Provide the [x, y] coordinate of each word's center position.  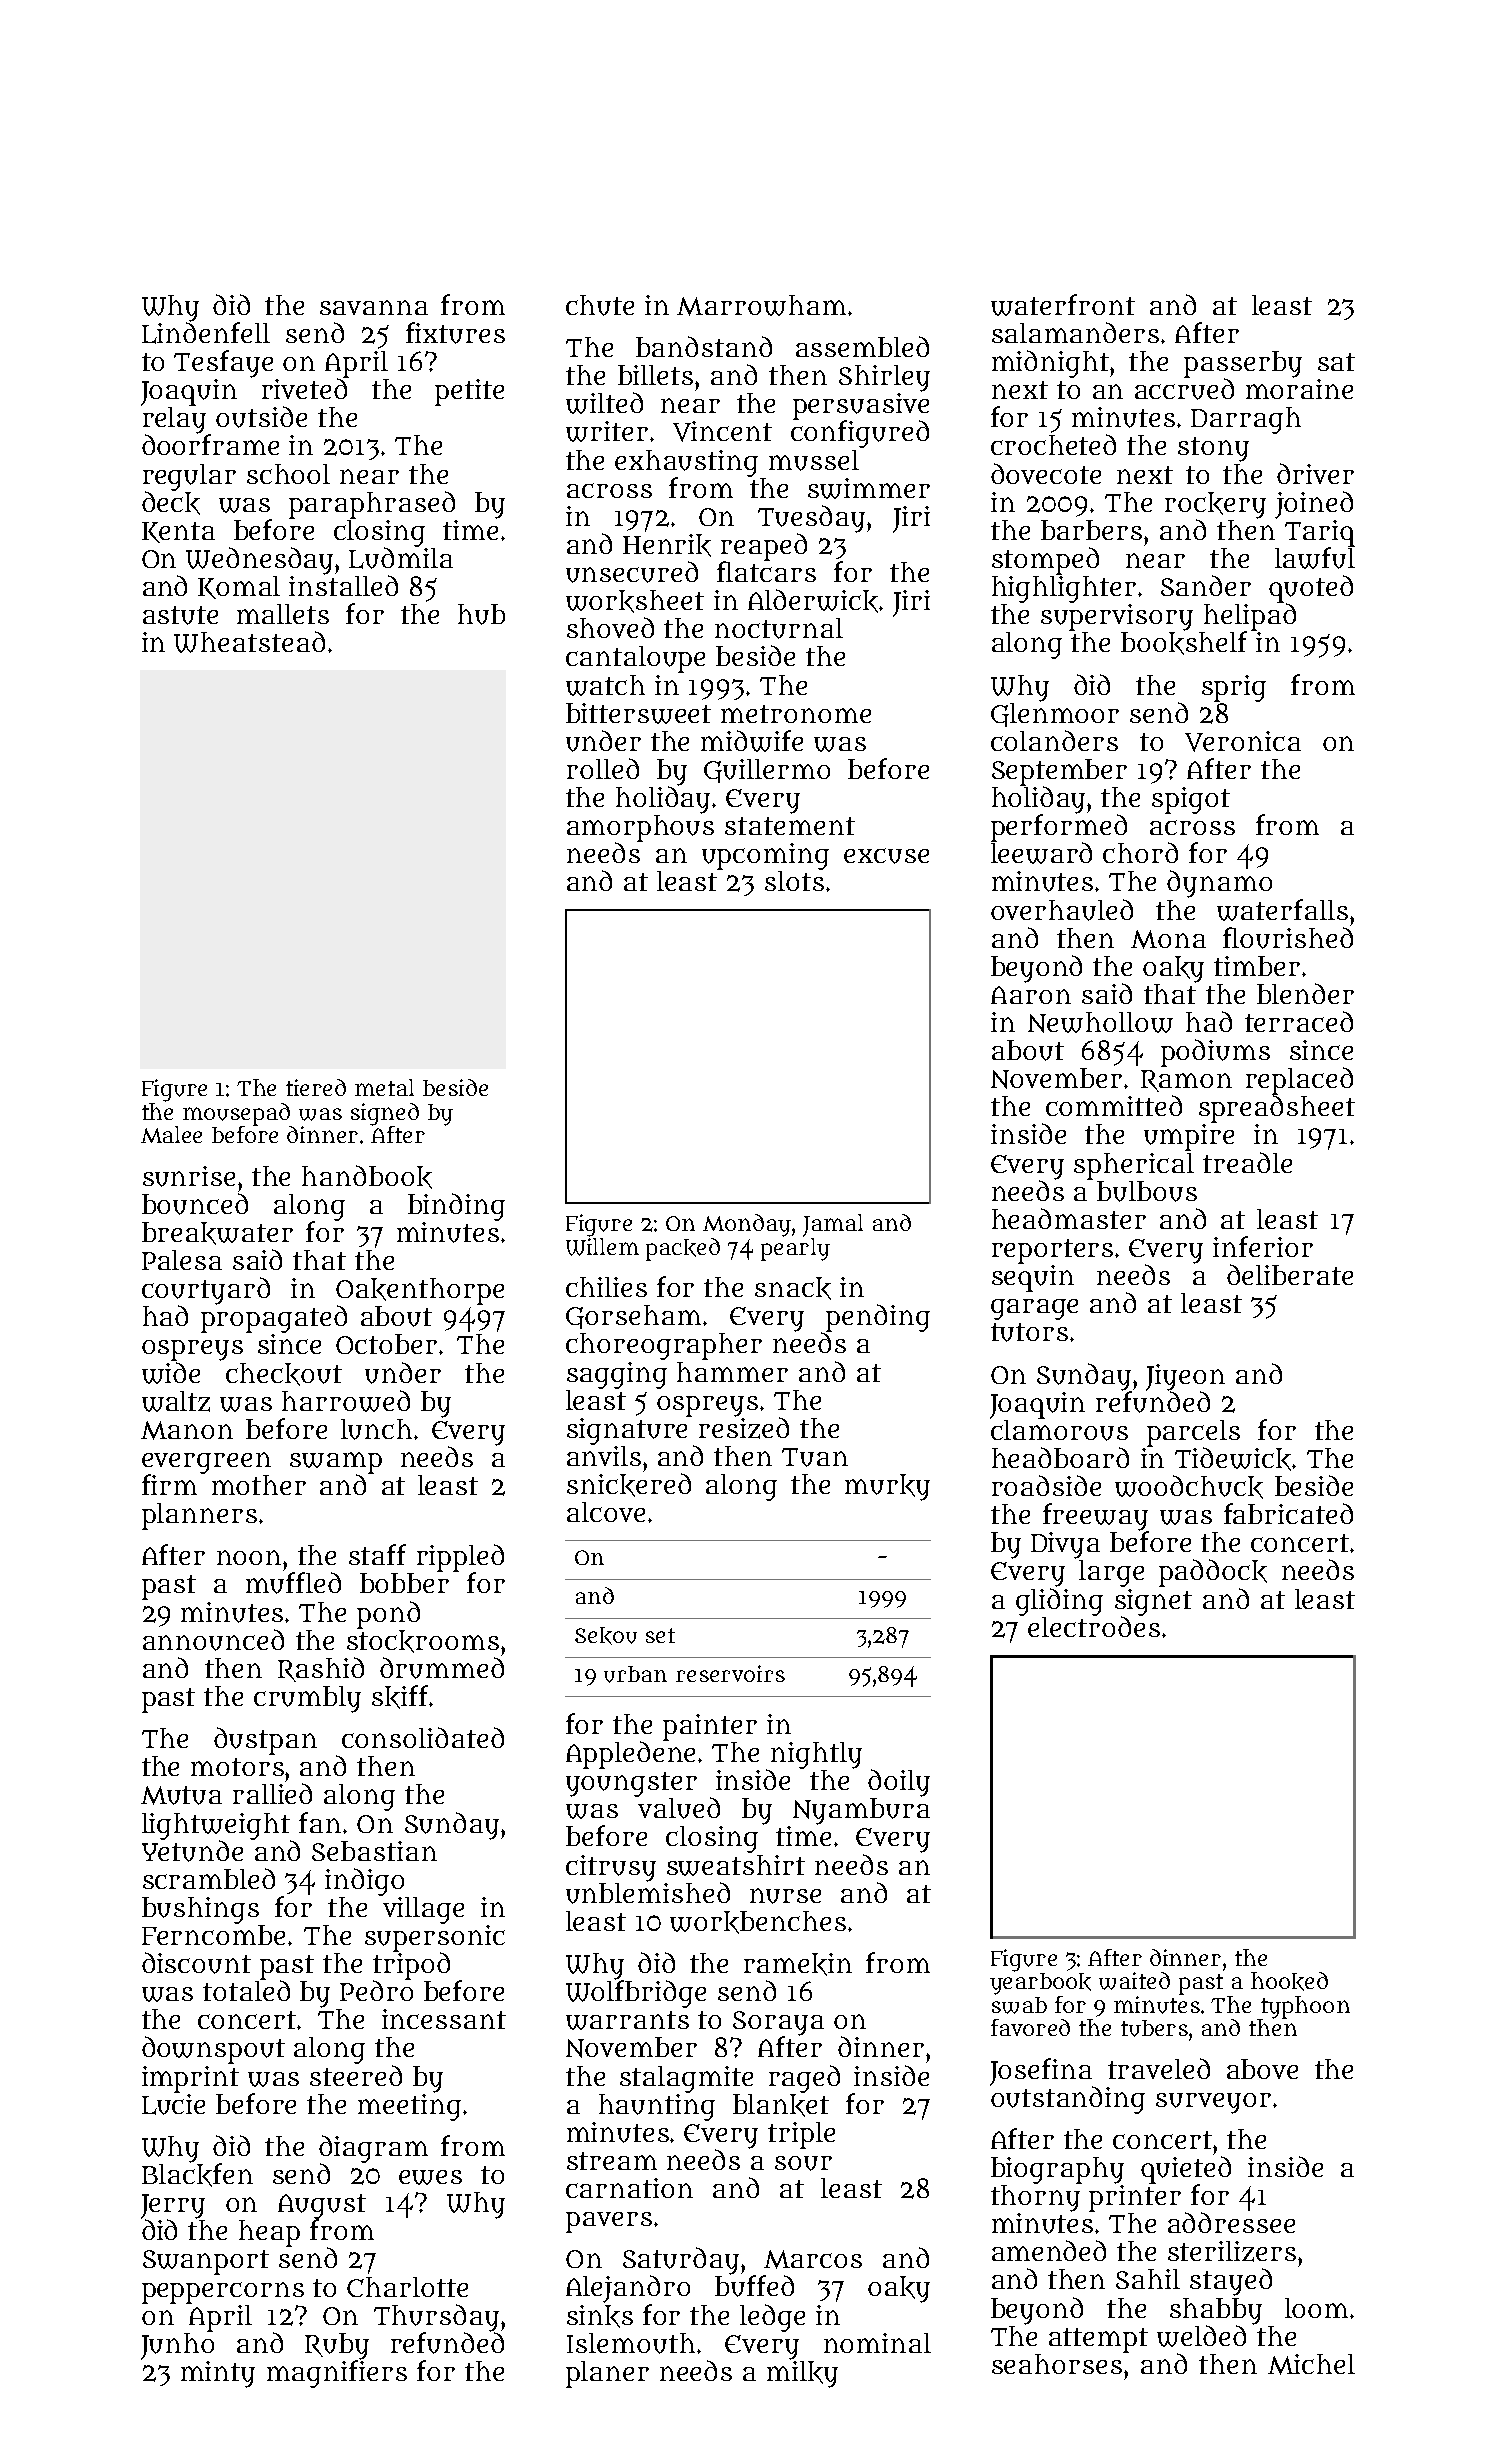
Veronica [1243, 741]
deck [171, 503]
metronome [796, 714]
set [660, 1635]
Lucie [173, 2104]
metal [384, 1087]
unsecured [632, 572]
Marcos [813, 2259]
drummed [442, 1668]
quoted [1311, 589]
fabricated [1288, 1513]
